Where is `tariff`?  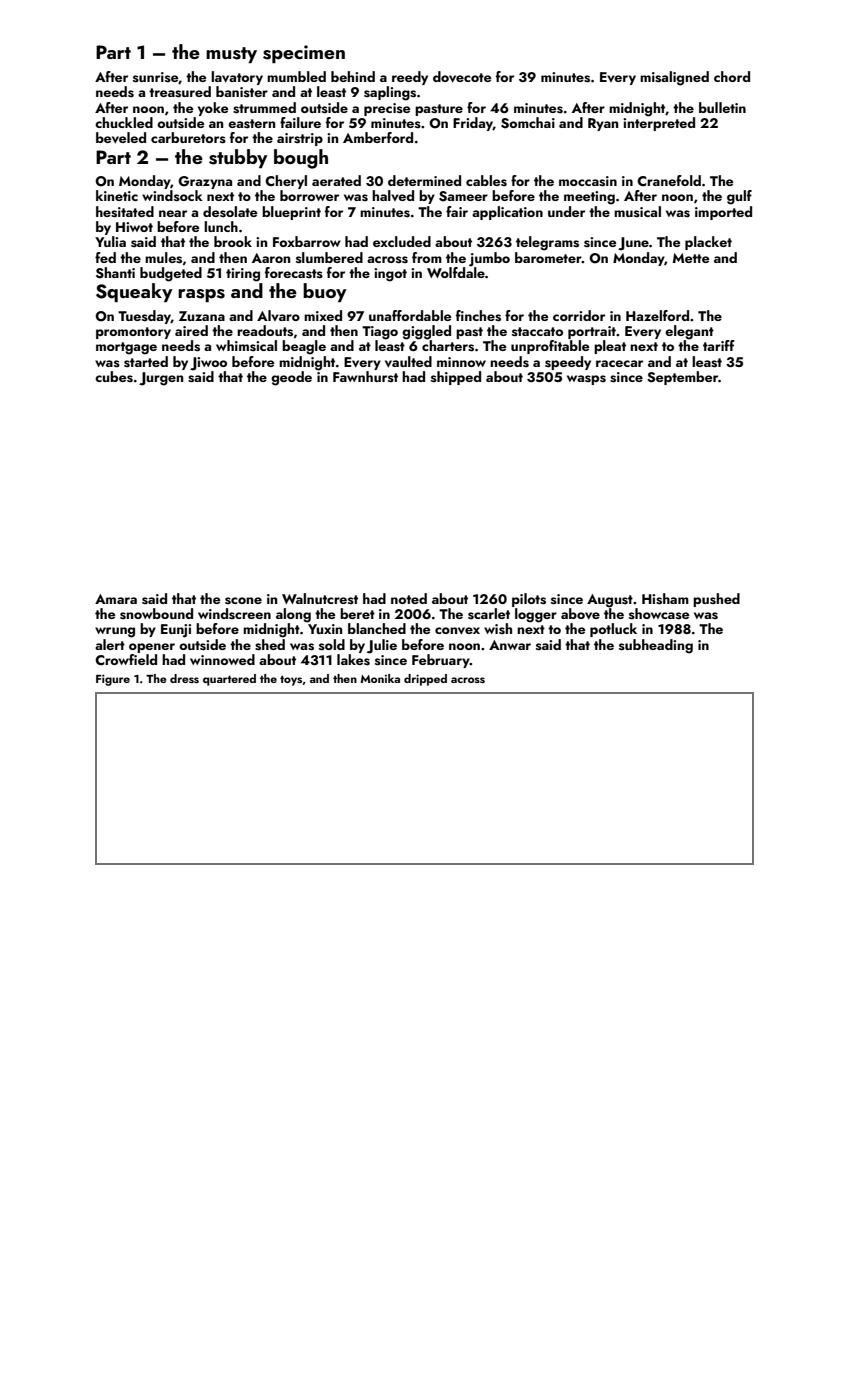 tariff is located at coordinates (719, 345).
